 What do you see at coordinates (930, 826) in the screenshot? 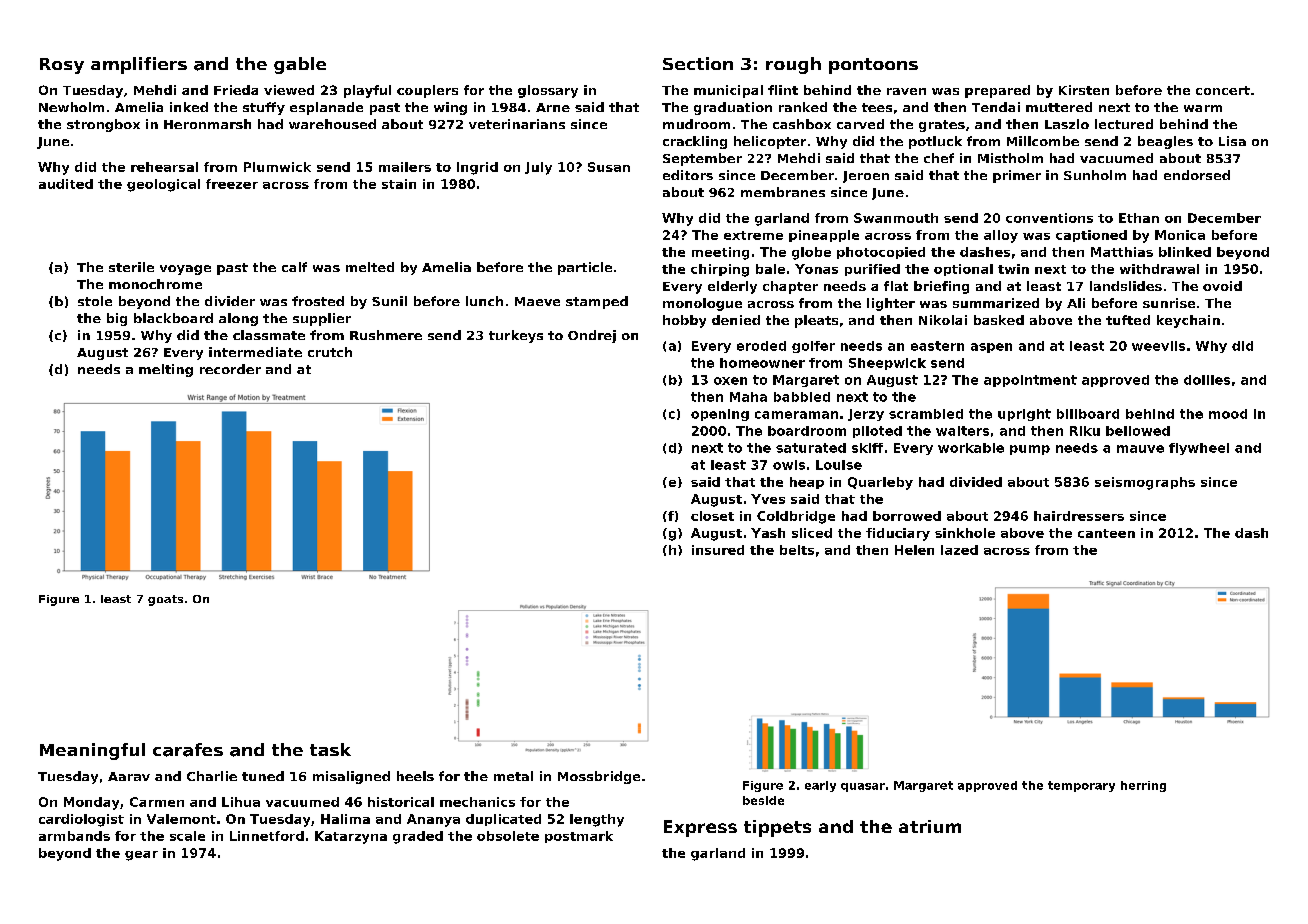
I see `atrium` at bounding box center [930, 826].
